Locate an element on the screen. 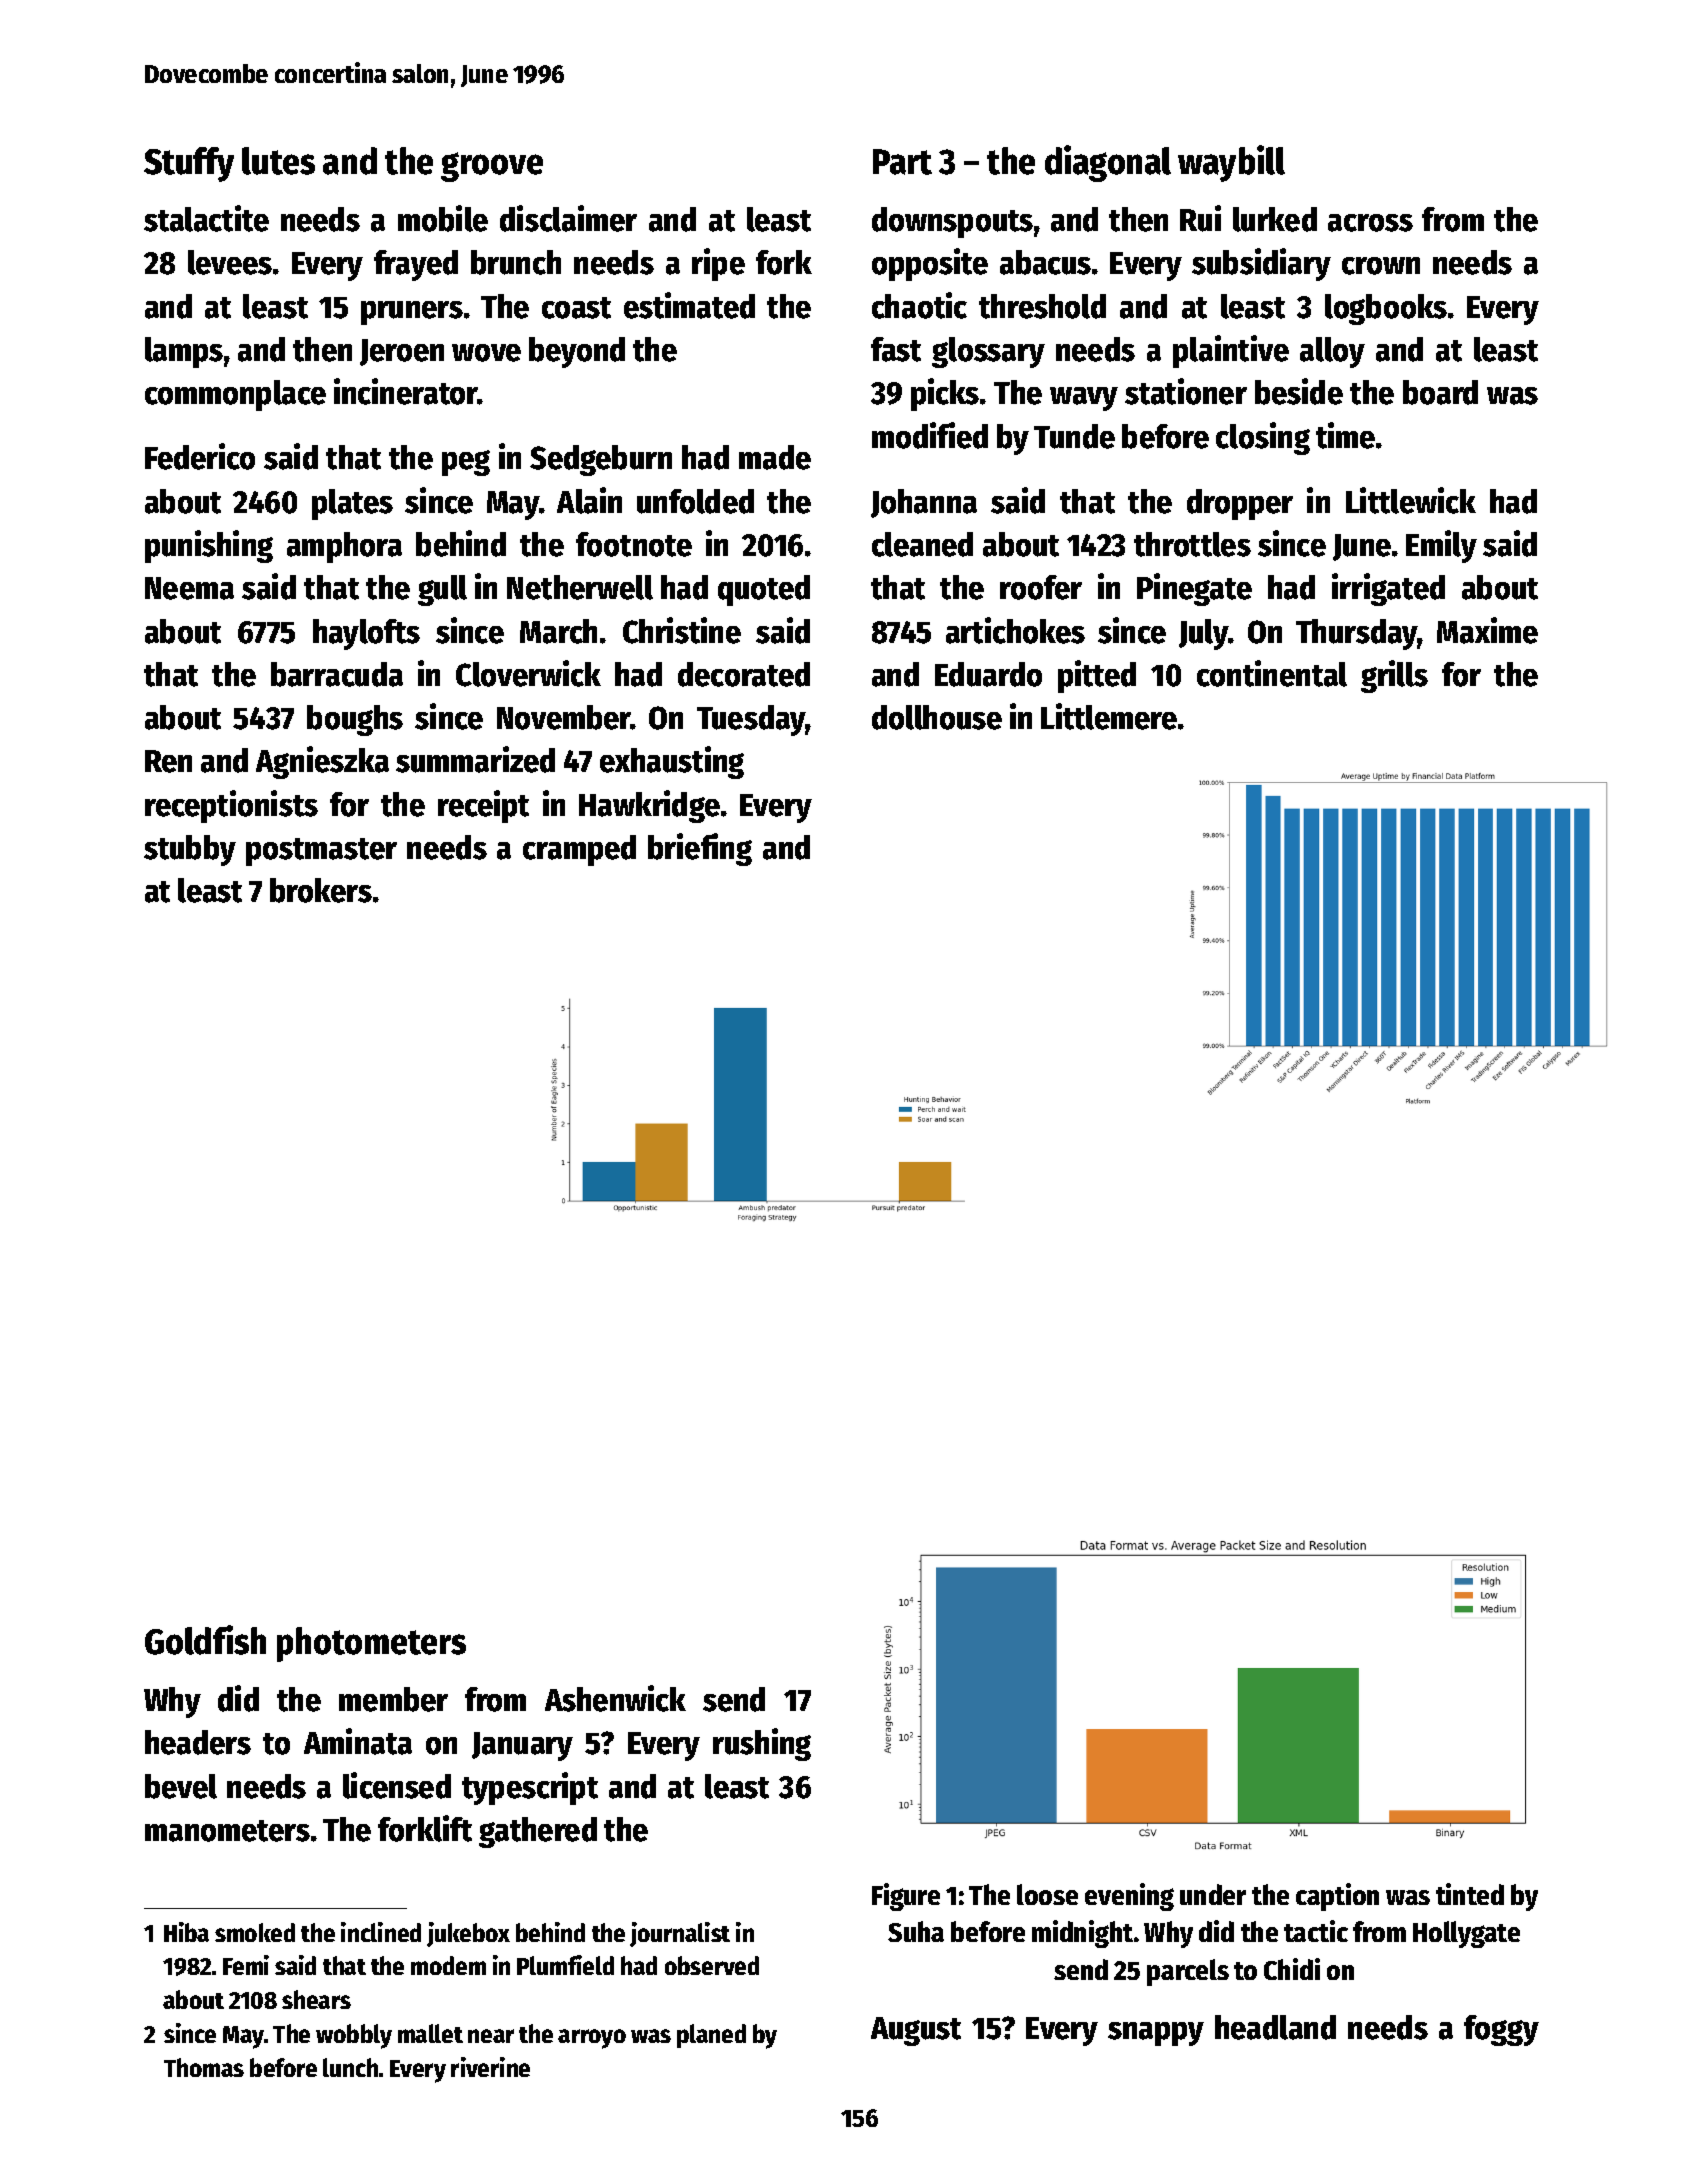 The height and width of the screenshot is (2178, 1683). dollhouse is located at coordinates (937, 717).
